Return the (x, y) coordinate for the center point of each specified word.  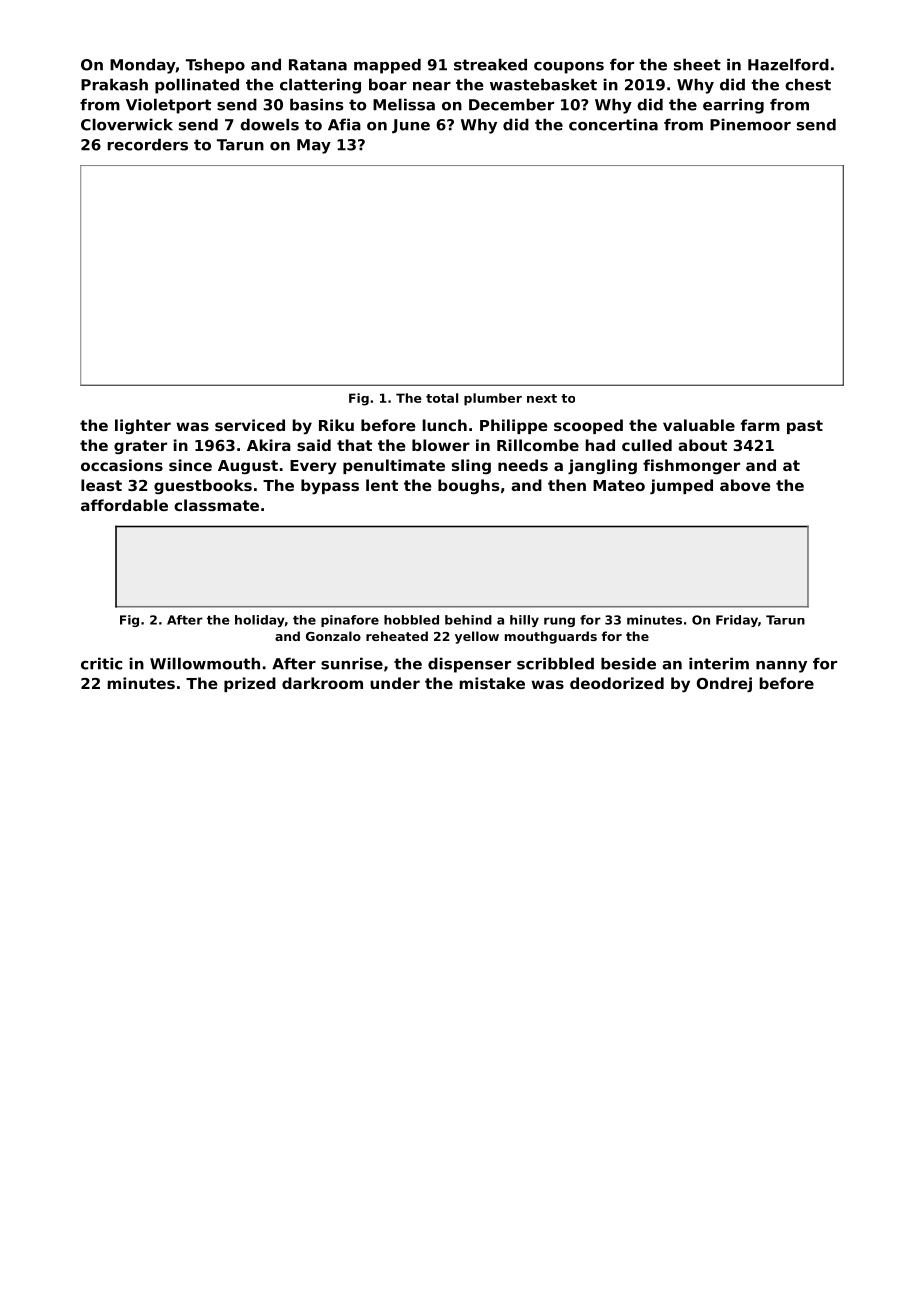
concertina (613, 124)
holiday (260, 621)
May (314, 146)
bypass (330, 487)
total (442, 398)
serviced (250, 425)
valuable (699, 425)
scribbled (555, 663)
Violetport (168, 106)
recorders (148, 144)
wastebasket (543, 84)
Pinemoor (750, 124)
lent (382, 485)
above (745, 485)
